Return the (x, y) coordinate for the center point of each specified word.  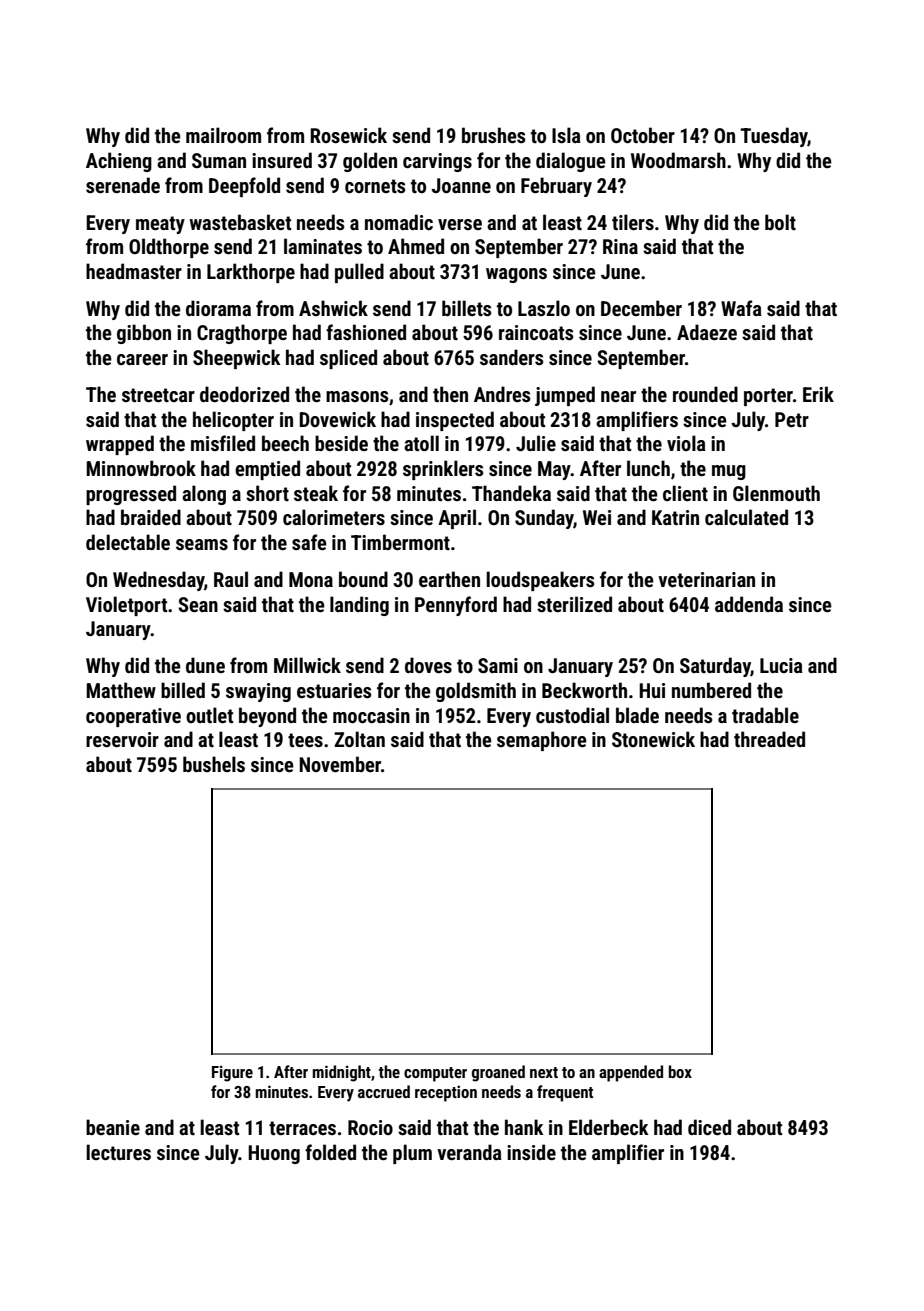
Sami (498, 665)
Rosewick (349, 135)
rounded (705, 394)
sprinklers (443, 470)
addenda (749, 604)
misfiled (223, 443)
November (340, 764)
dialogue (571, 162)
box (680, 1071)
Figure (232, 1074)
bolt (780, 222)
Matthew (121, 690)
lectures (118, 1152)
